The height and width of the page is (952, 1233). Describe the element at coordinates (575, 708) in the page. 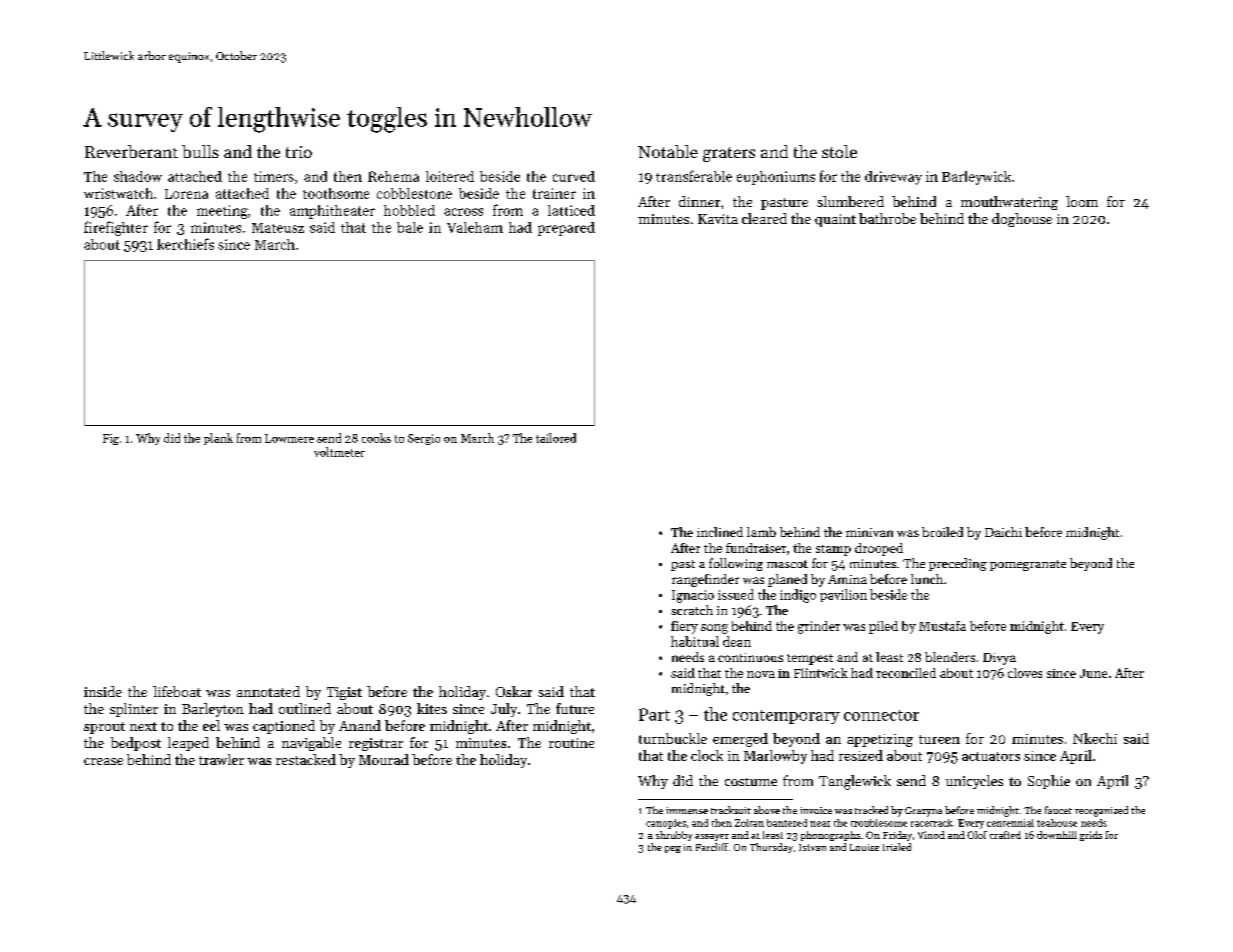

I see `future` at that location.
